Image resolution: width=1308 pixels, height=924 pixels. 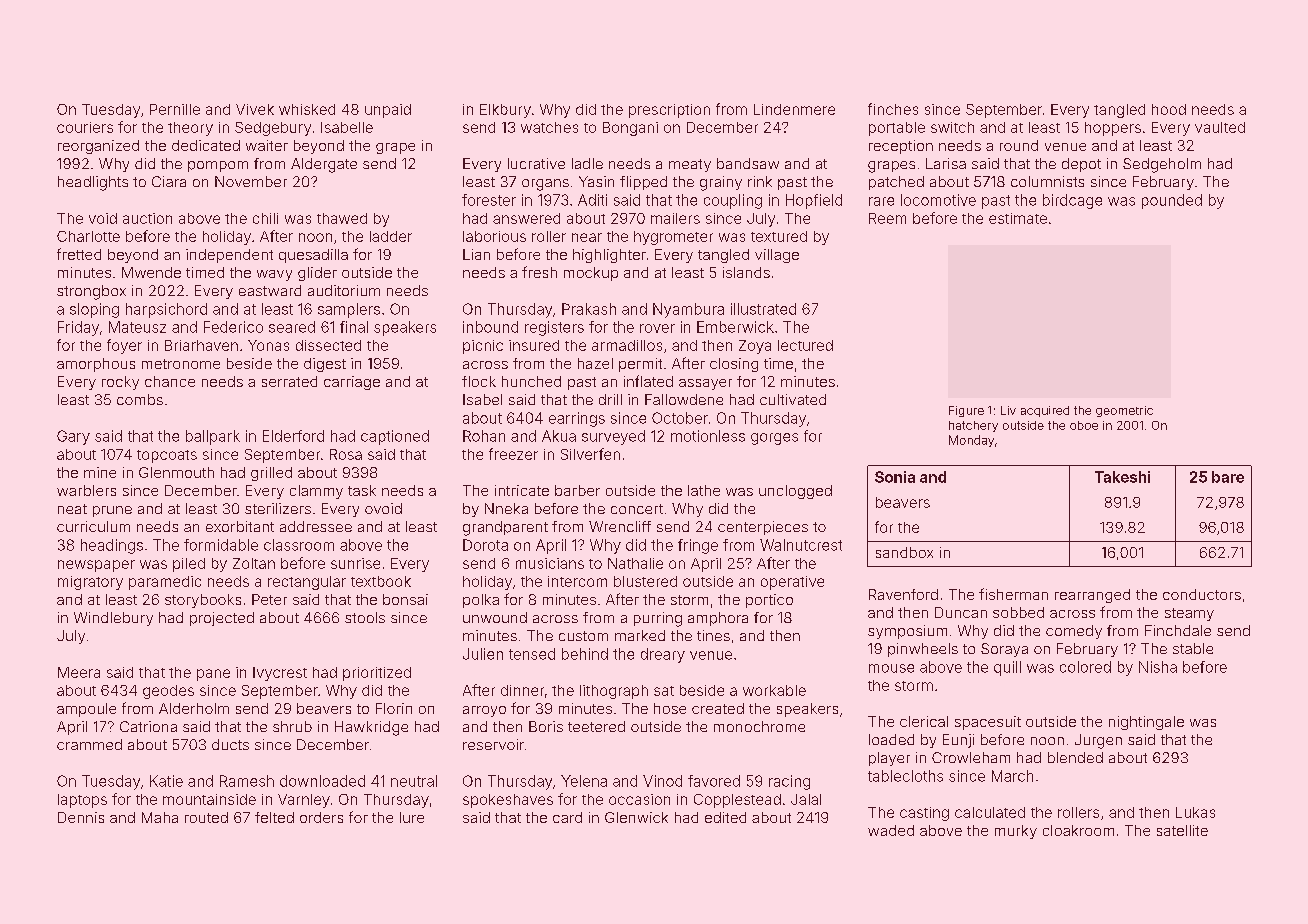 What do you see at coordinates (346, 454) in the page?
I see `Rosa` at bounding box center [346, 454].
